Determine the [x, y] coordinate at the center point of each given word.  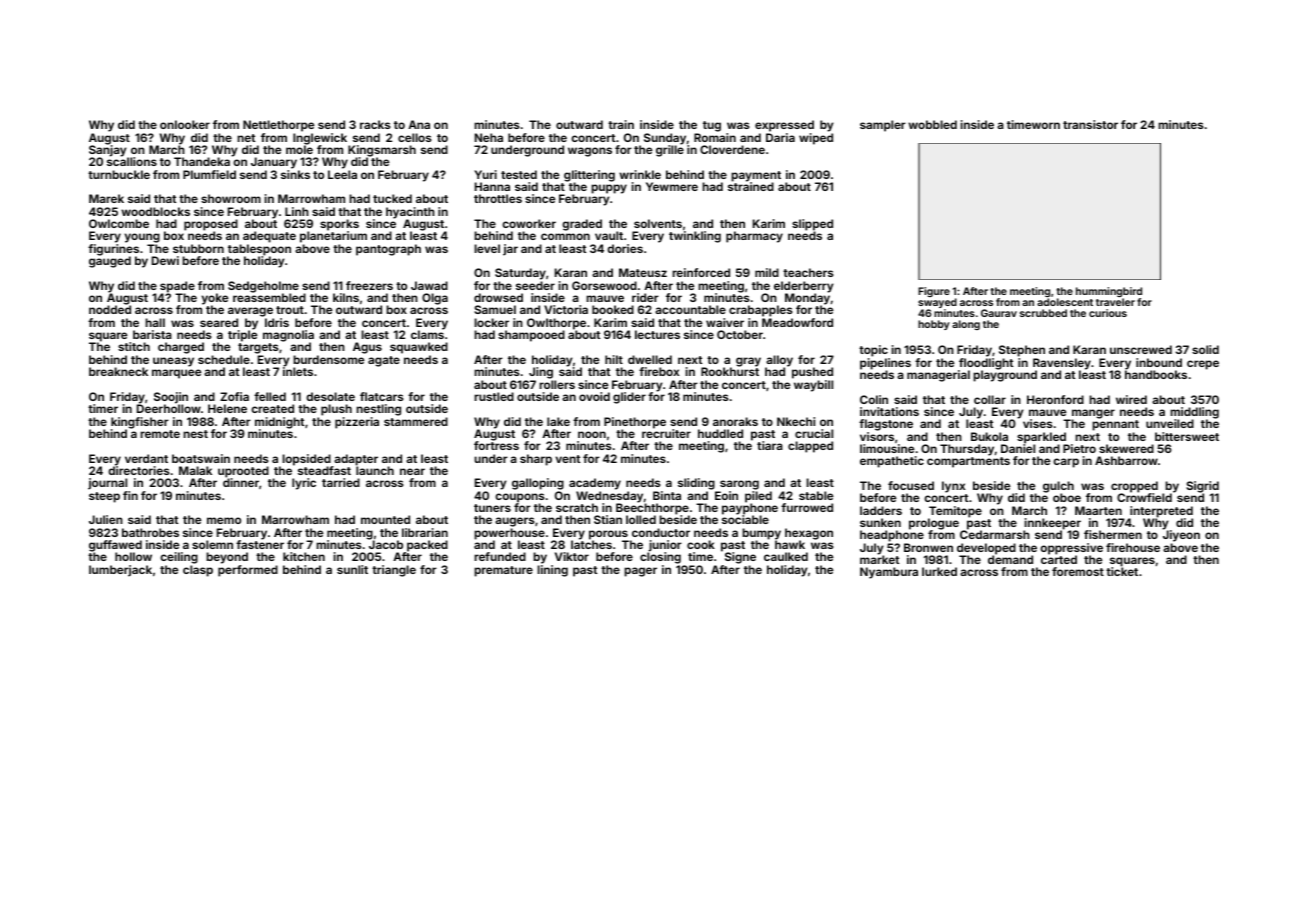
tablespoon [259, 250]
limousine [887, 448]
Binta [667, 495]
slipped [812, 225]
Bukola [989, 436]
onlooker [185, 124]
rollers [557, 384]
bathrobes [150, 532]
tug [712, 126]
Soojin [171, 398]
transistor [1090, 124]
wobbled [932, 124]
